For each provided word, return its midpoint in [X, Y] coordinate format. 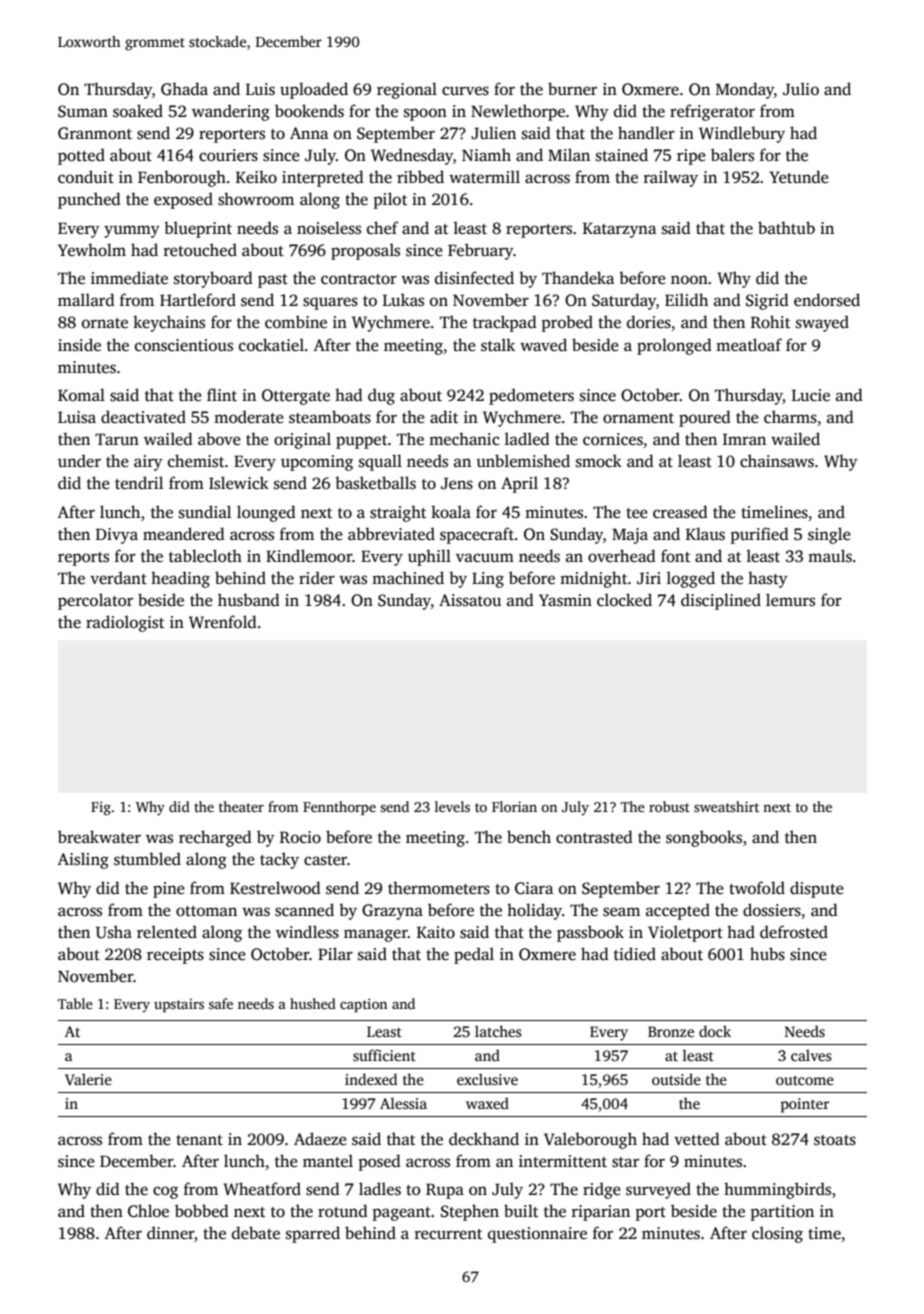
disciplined [721, 601]
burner [572, 88]
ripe [691, 157]
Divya [117, 536]
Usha [114, 932]
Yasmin [565, 600]
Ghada [184, 89]
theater [241, 806]
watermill [484, 176]
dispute [817, 889]
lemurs [790, 600]
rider [317, 578]
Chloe [148, 1211]
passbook [590, 933]
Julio [801, 89]
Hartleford [198, 300]
